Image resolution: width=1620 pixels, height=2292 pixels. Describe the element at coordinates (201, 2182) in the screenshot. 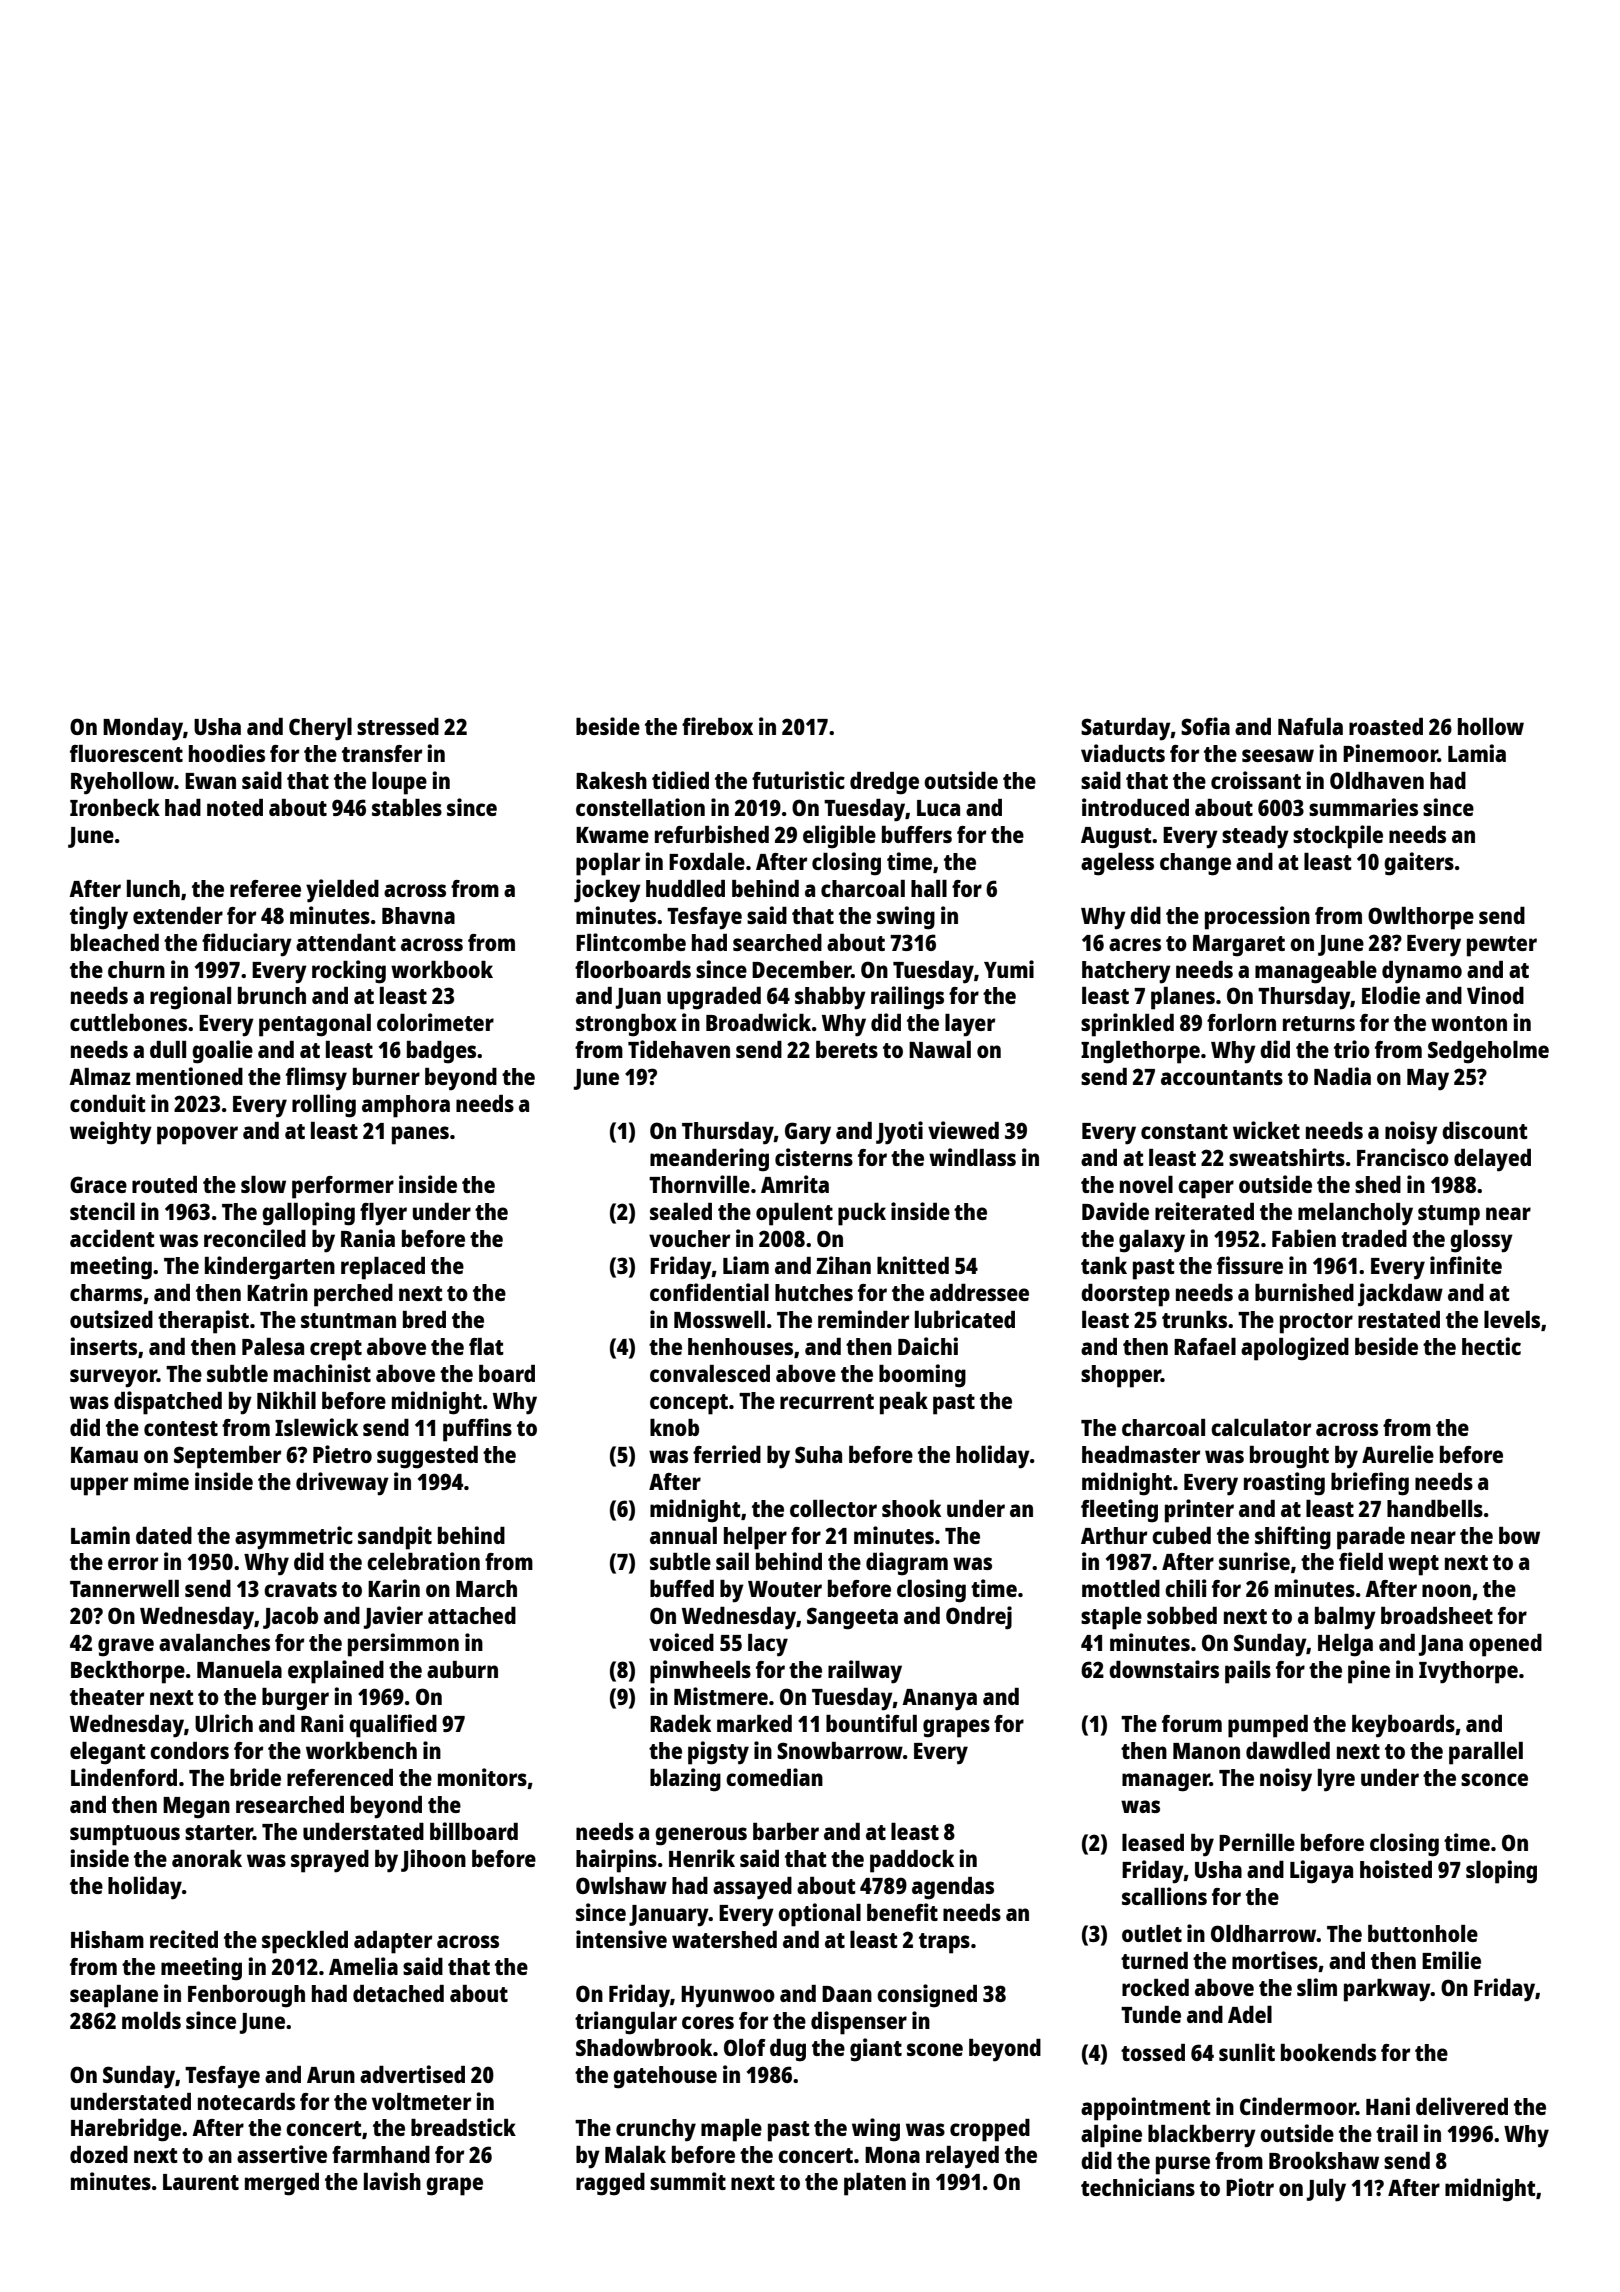

I see `Laurent` at that location.
